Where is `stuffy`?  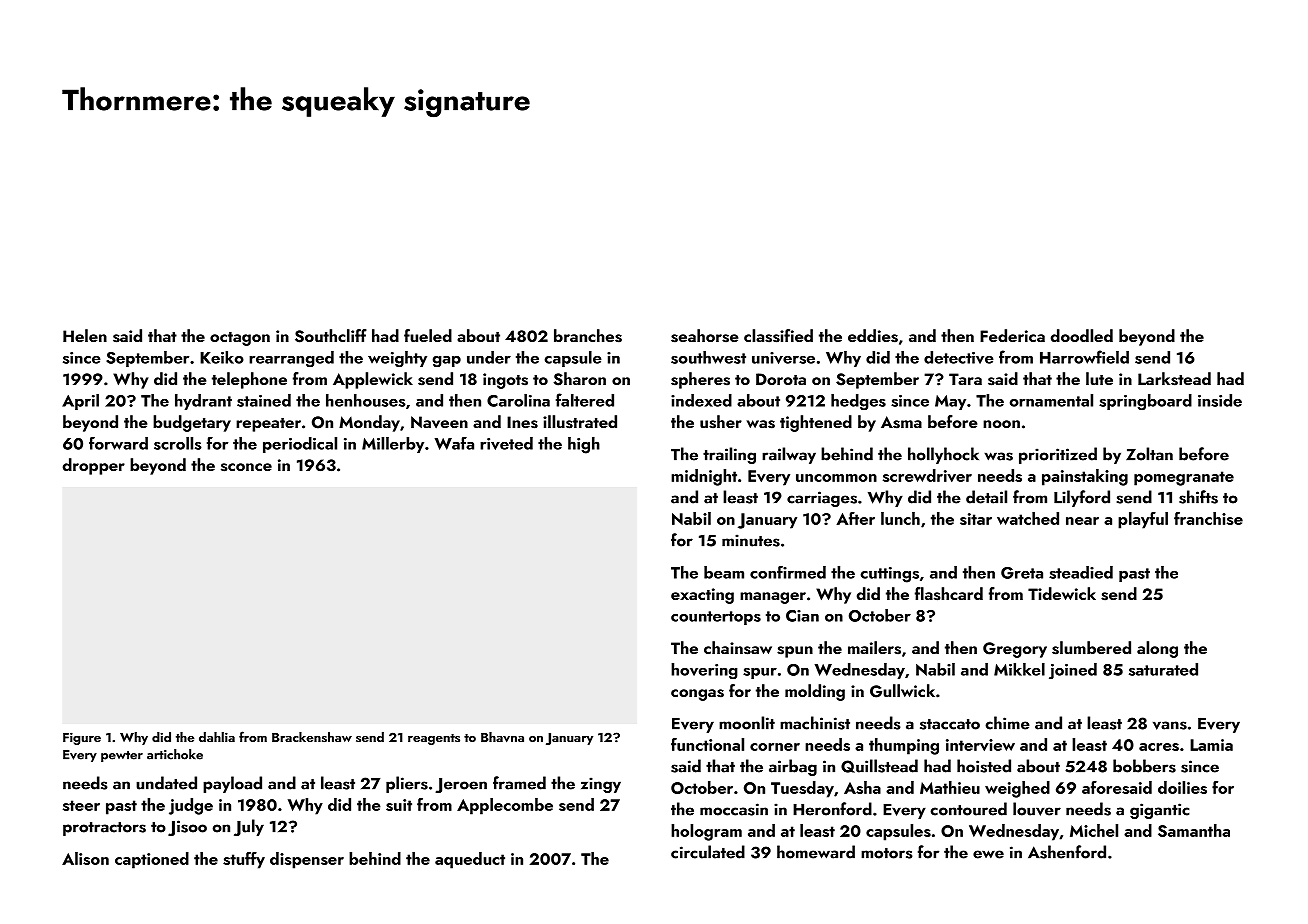 stuffy is located at coordinates (244, 860).
